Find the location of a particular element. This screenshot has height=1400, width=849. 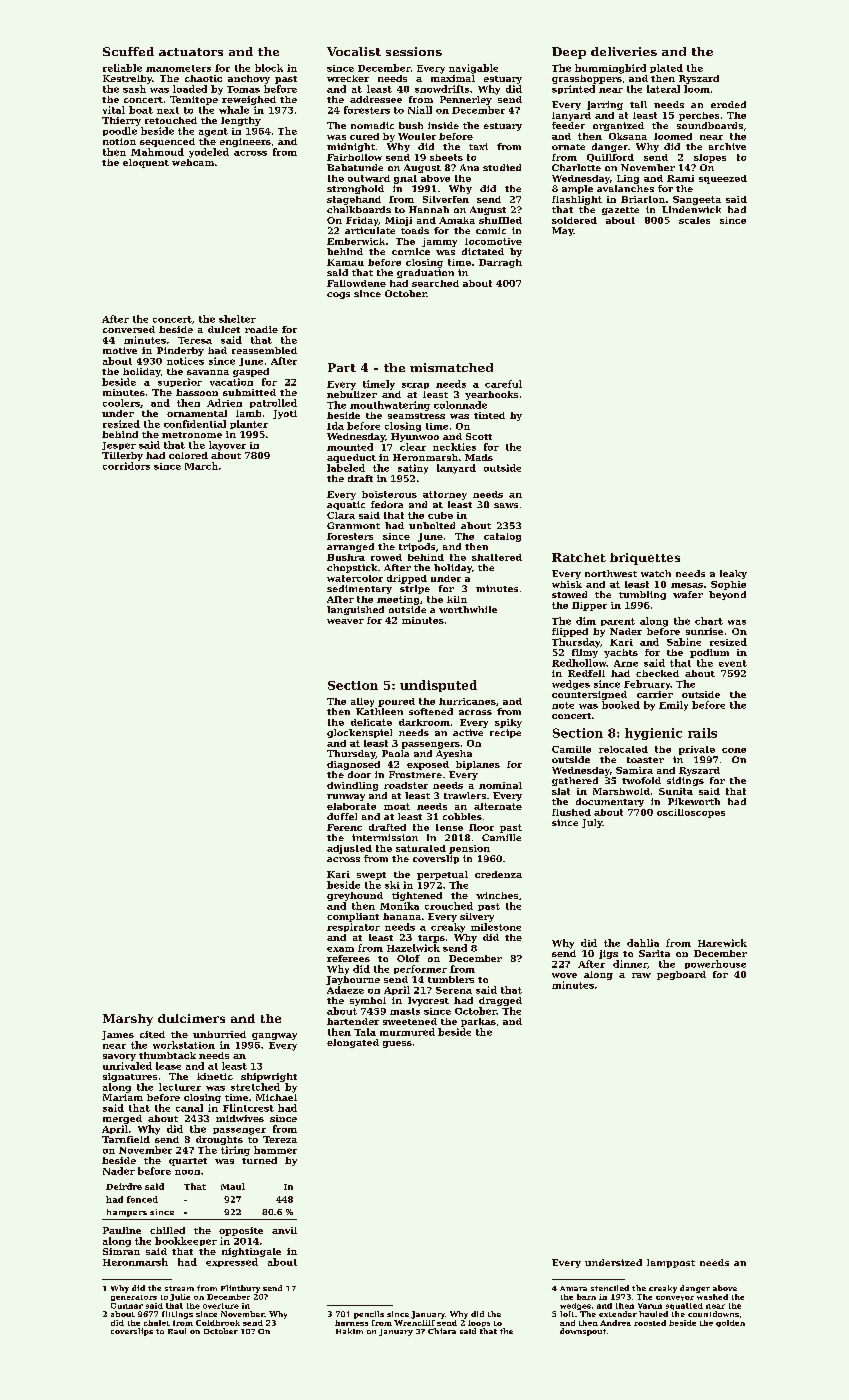

reliable is located at coordinates (122, 68).
